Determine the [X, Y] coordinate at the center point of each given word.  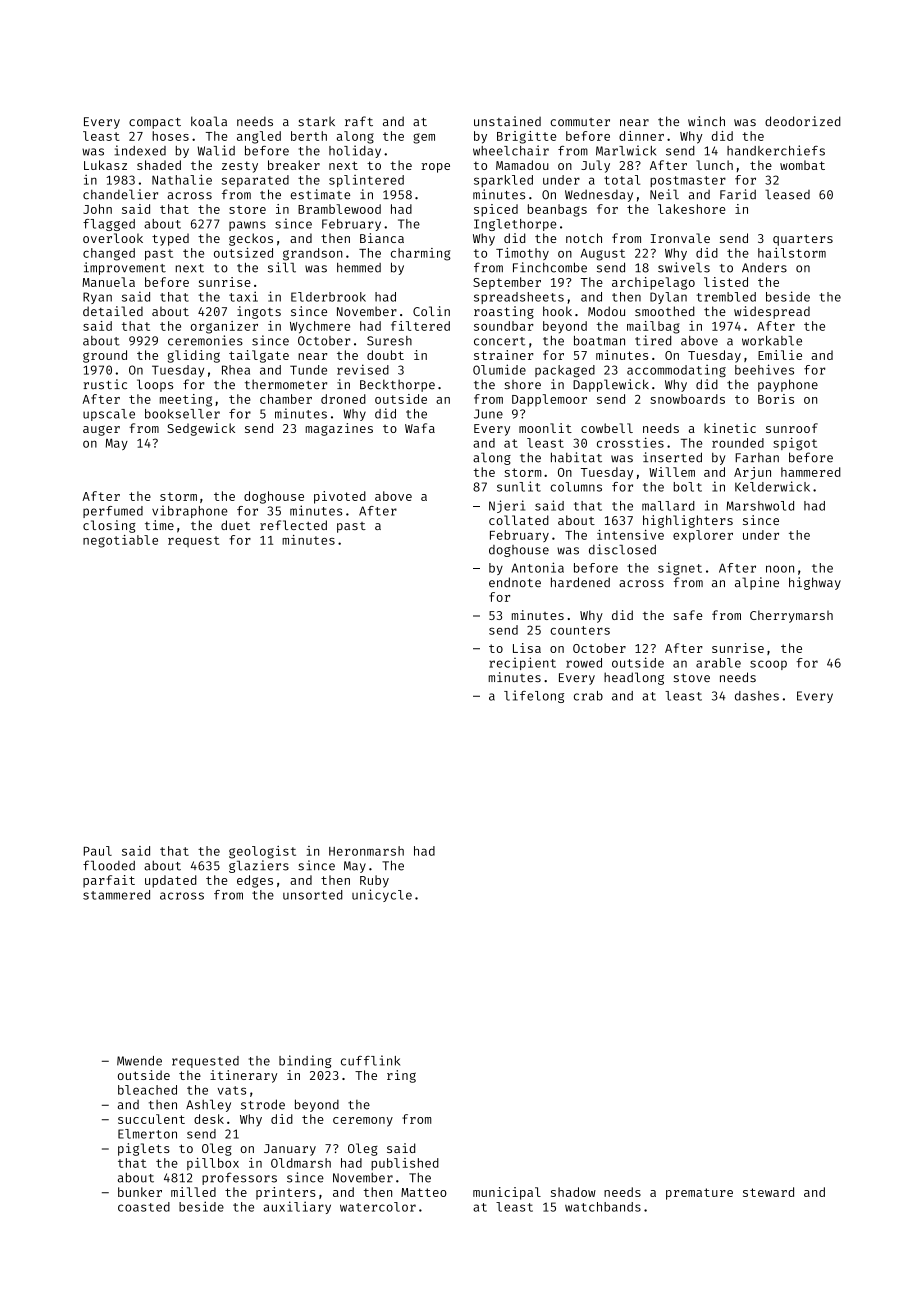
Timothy [522, 254]
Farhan [757, 458]
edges [255, 881]
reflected [293, 525]
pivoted [340, 497]
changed [109, 254]
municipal [507, 1193]
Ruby [374, 881]
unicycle [382, 895]
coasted [144, 1207]
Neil [664, 194]
